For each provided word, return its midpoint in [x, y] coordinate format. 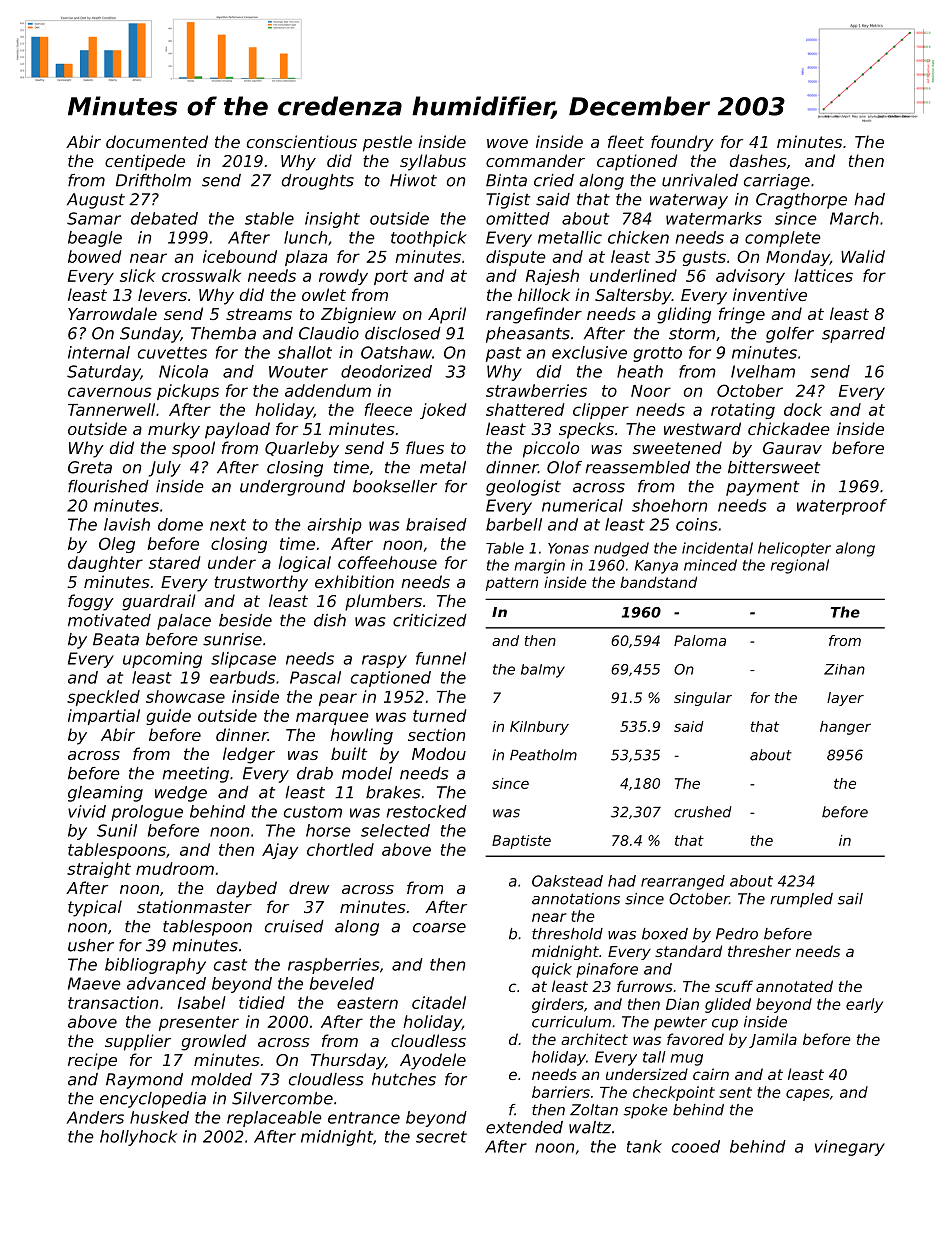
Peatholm [543, 755]
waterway [689, 201]
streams [259, 314]
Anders [95, 1117]
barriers [561, 1092]
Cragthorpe [801, 201]
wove [507, 143]
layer [845, 699]
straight [99, 870]
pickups [188, 392]
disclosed [403, 333]
